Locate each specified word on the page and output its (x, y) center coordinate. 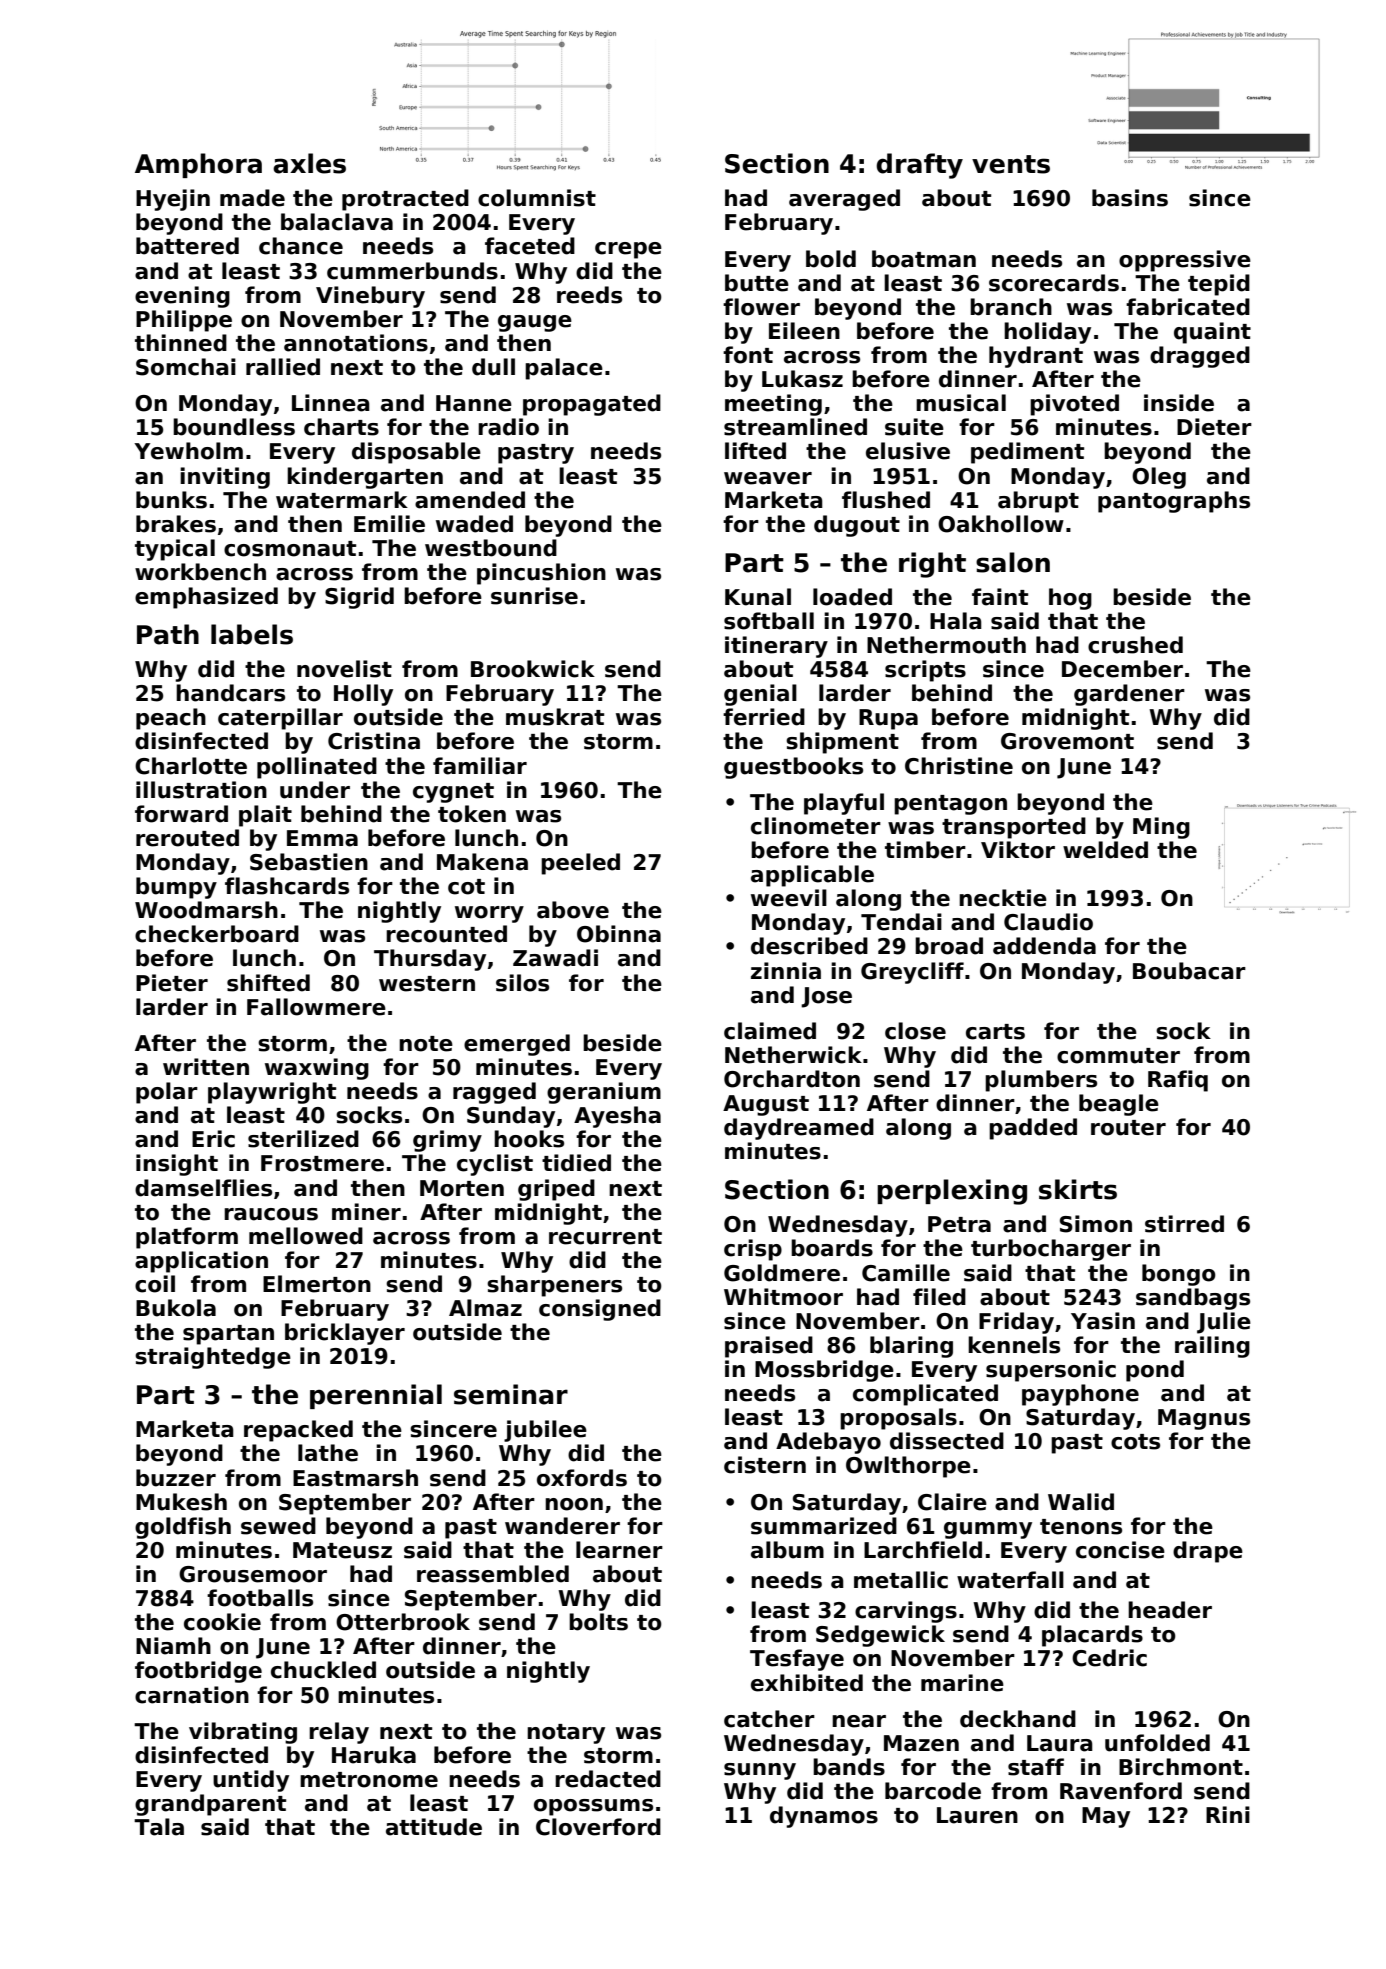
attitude (434, 1827)
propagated (592, 405)
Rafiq (1178, 1081)
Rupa (888, 719)
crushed (1135, 645)
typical (175, 550)
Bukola (176, 1308)
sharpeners (554, 1286)
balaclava (337, 222)
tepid (1219, 285)
